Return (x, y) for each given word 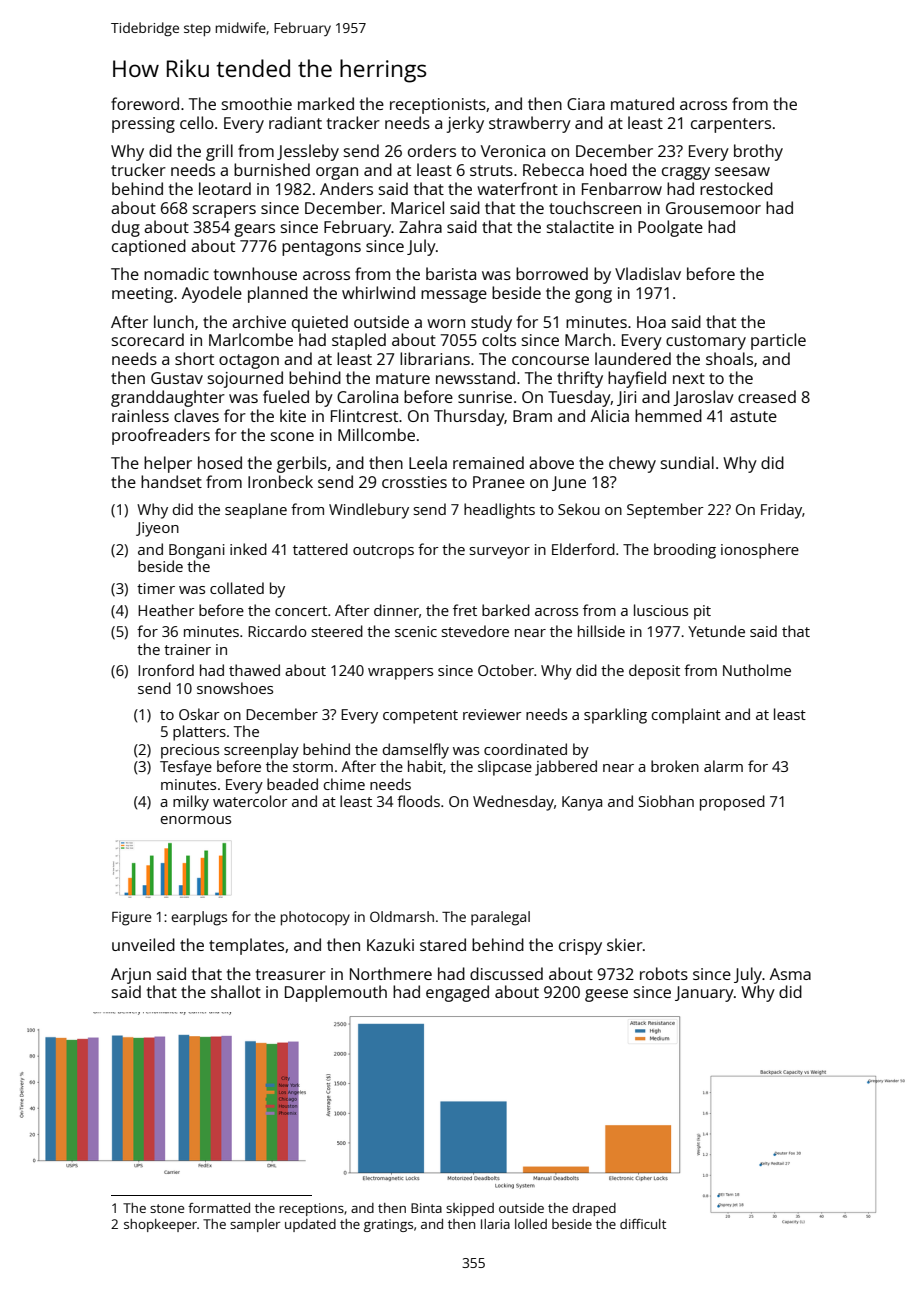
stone (167, 1208)
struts (491, 170)
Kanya (582, 803)
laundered (633, 358)
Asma (790, 974)
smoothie (257, 103)
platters (199, 733)
